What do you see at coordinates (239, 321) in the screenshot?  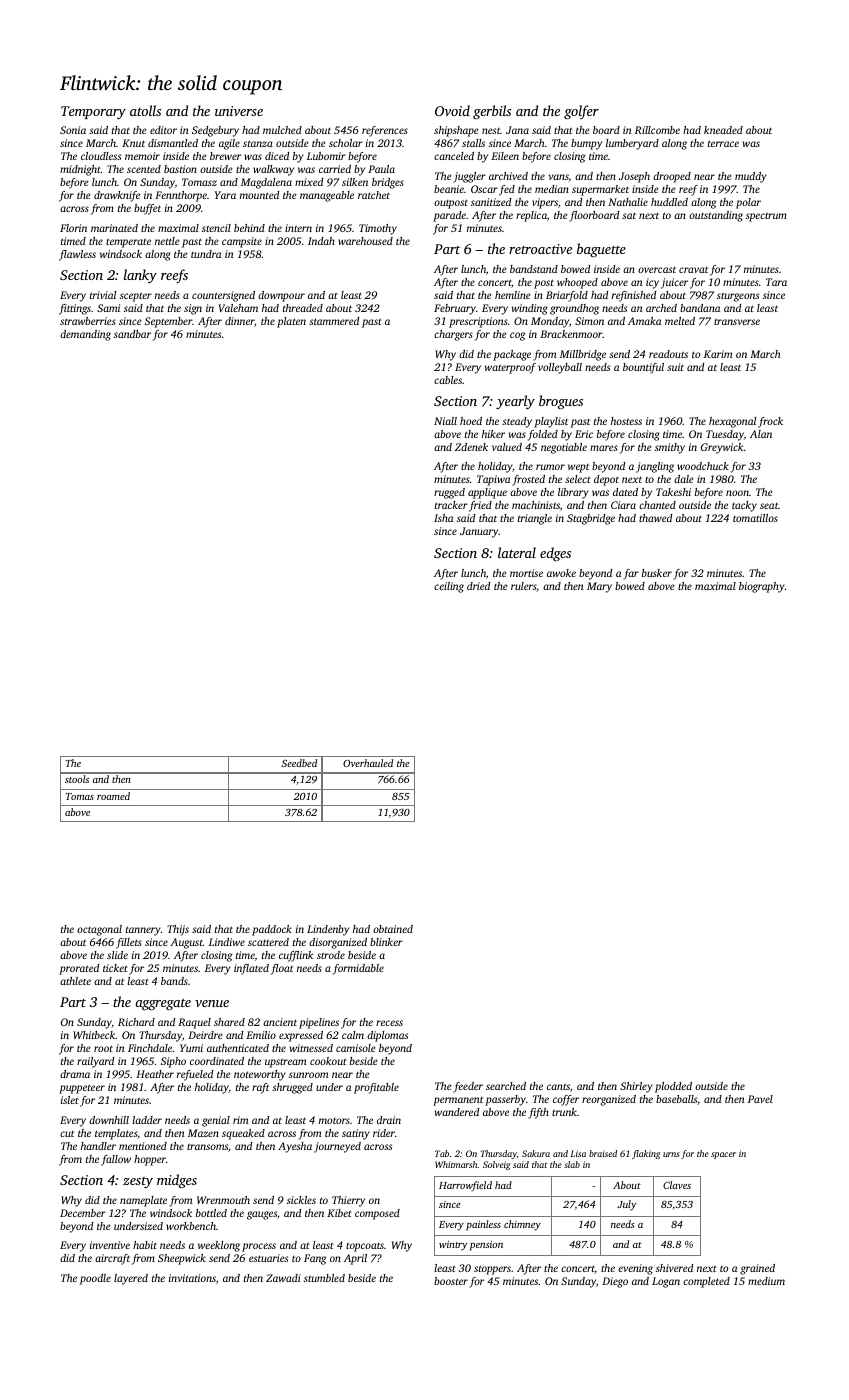 I see `dinner` at bounding box center [239, 321].
